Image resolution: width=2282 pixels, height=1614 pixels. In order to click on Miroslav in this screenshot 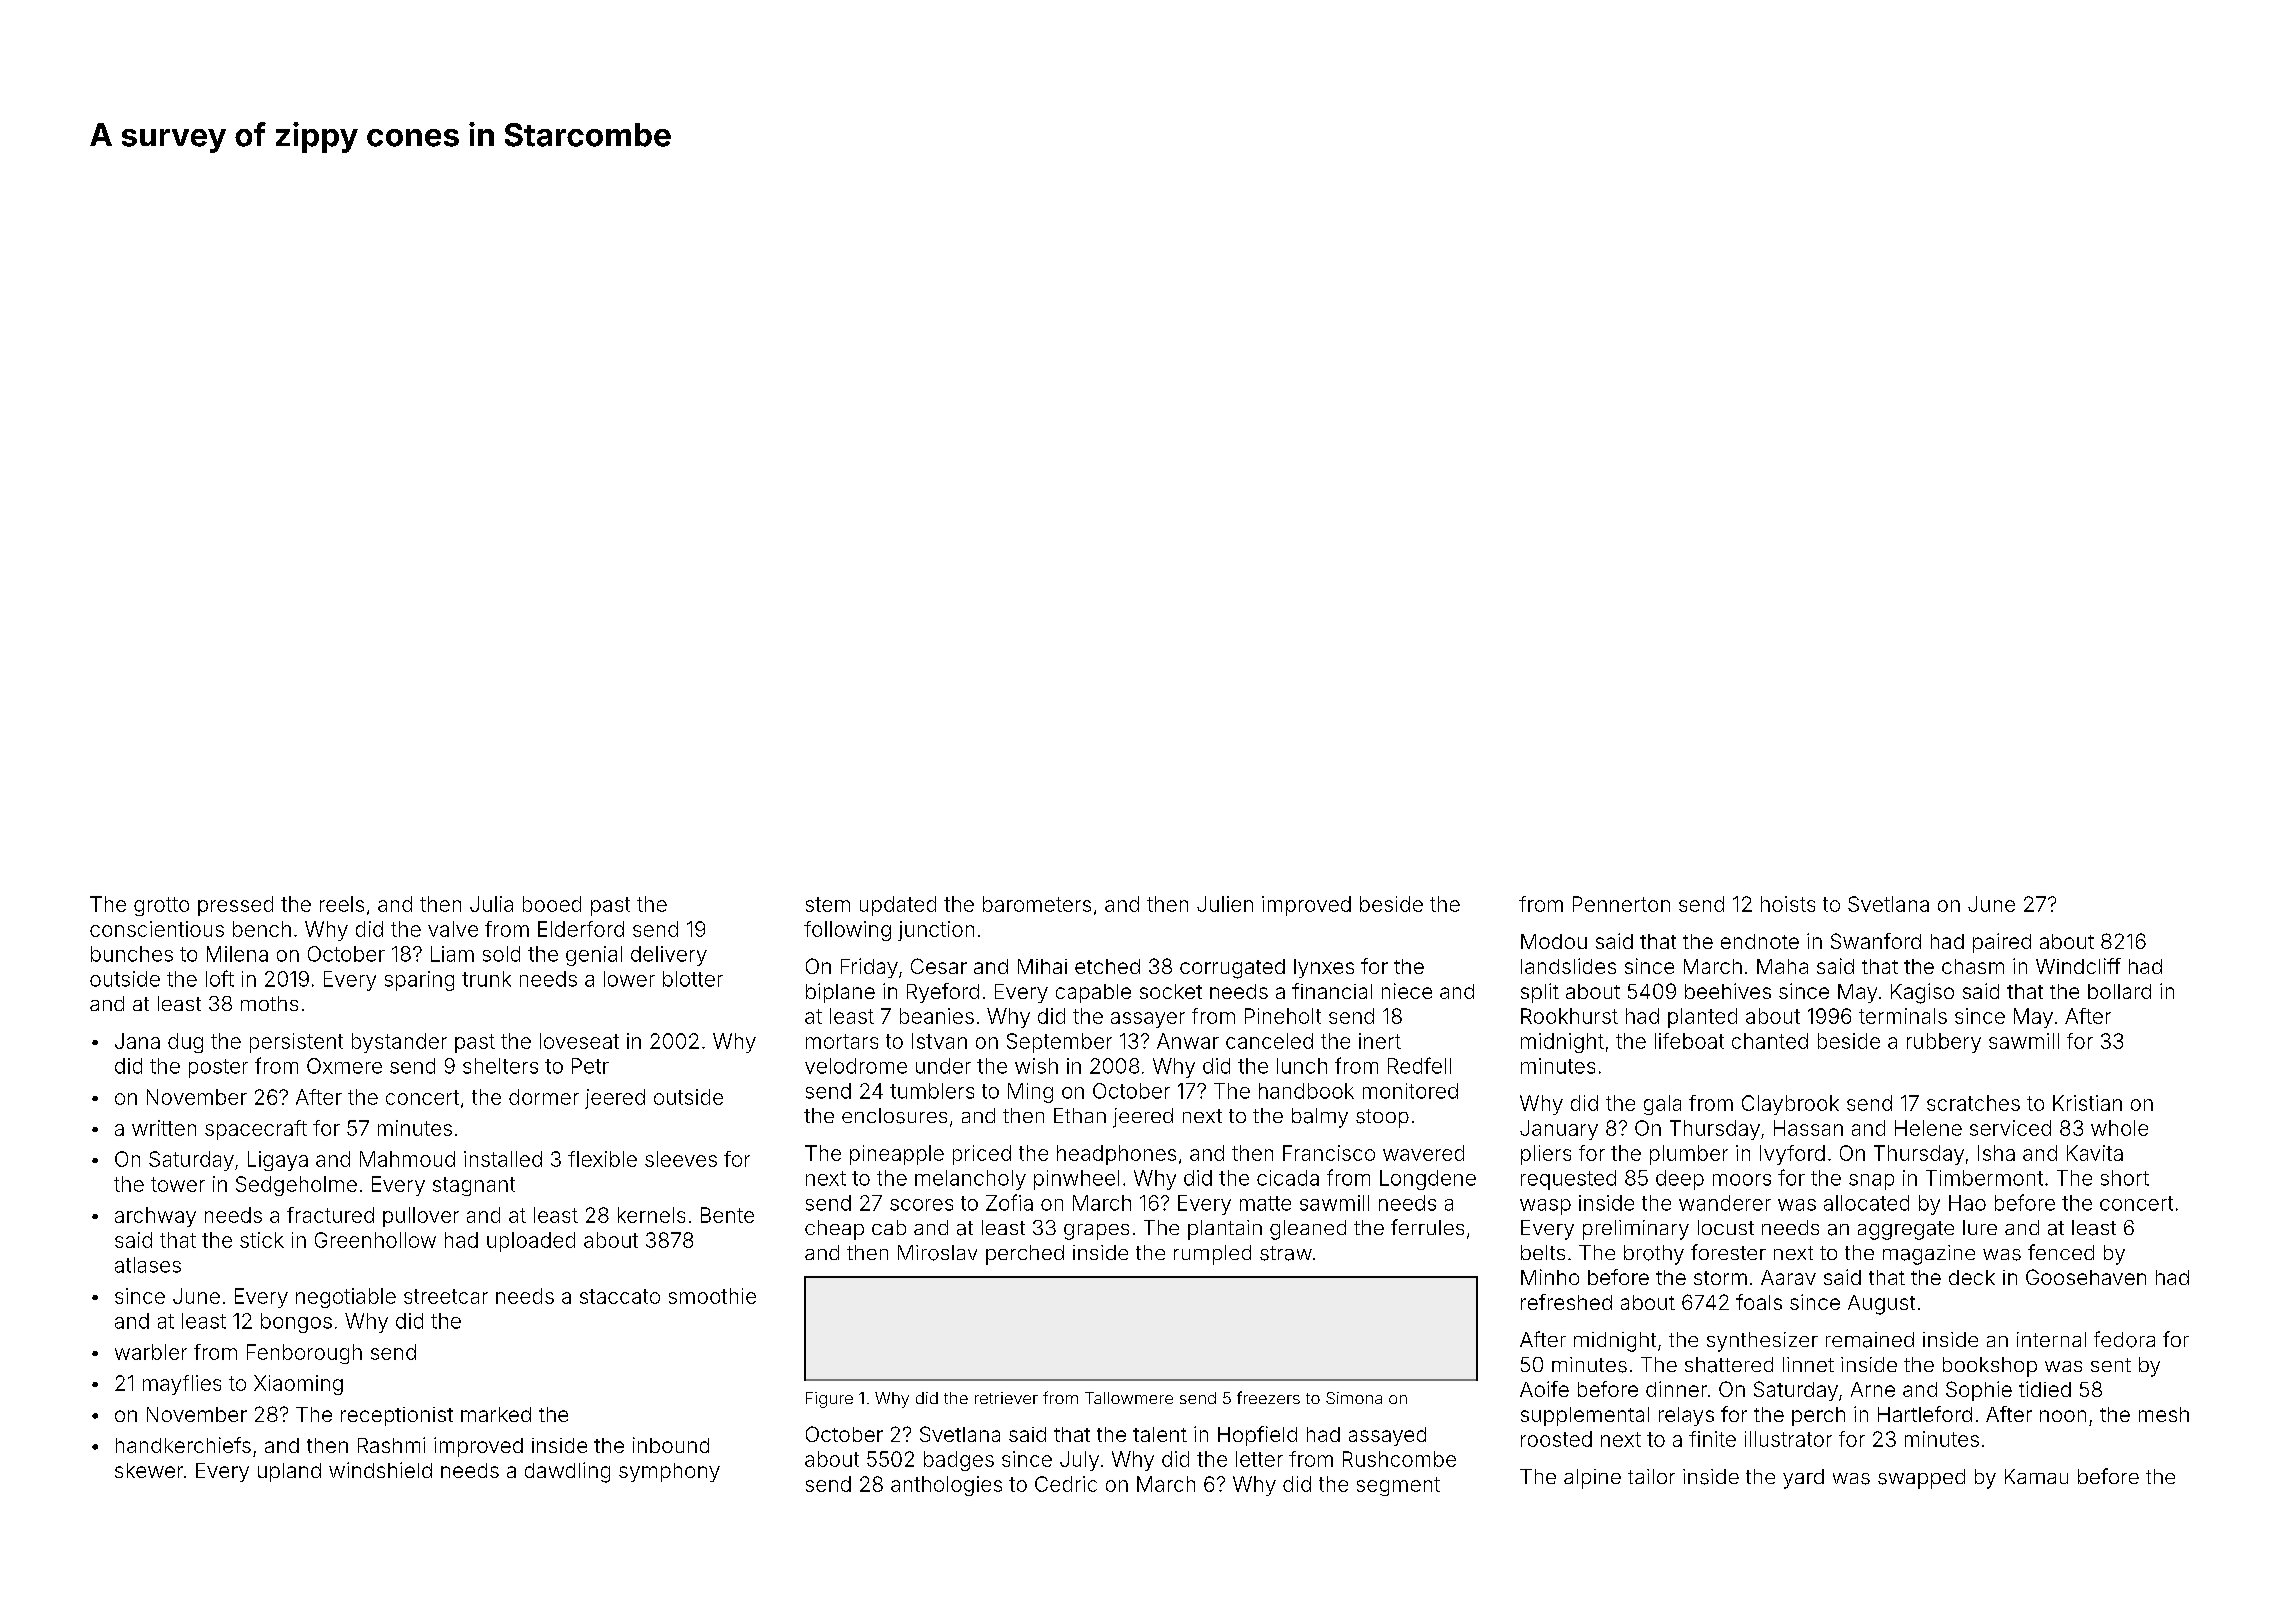, I will do `click(937, 1253)`.
